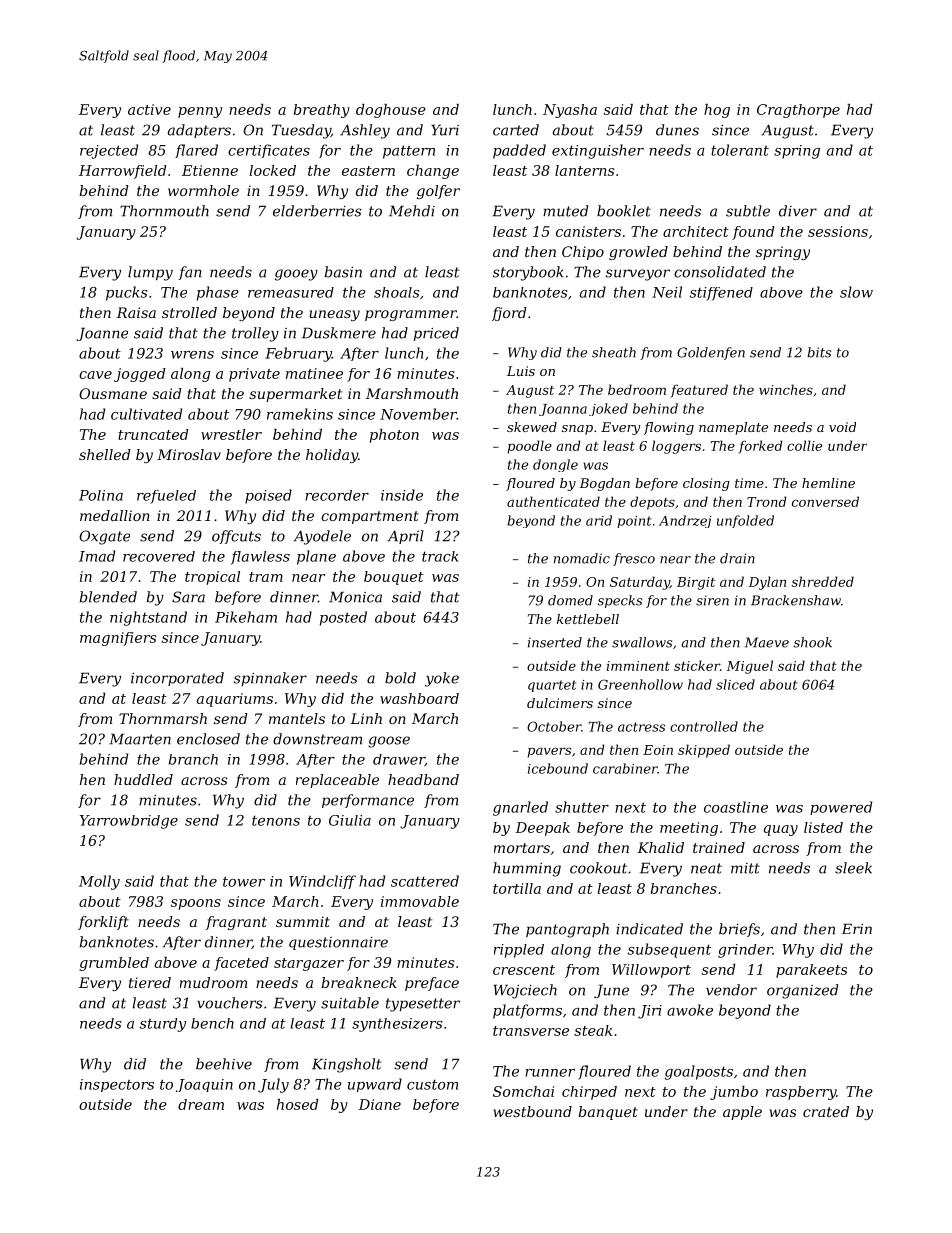 Image resolution: width=952 pixels, height=1233 pixels. I want to click on Nyasha, so click(570, 111).
